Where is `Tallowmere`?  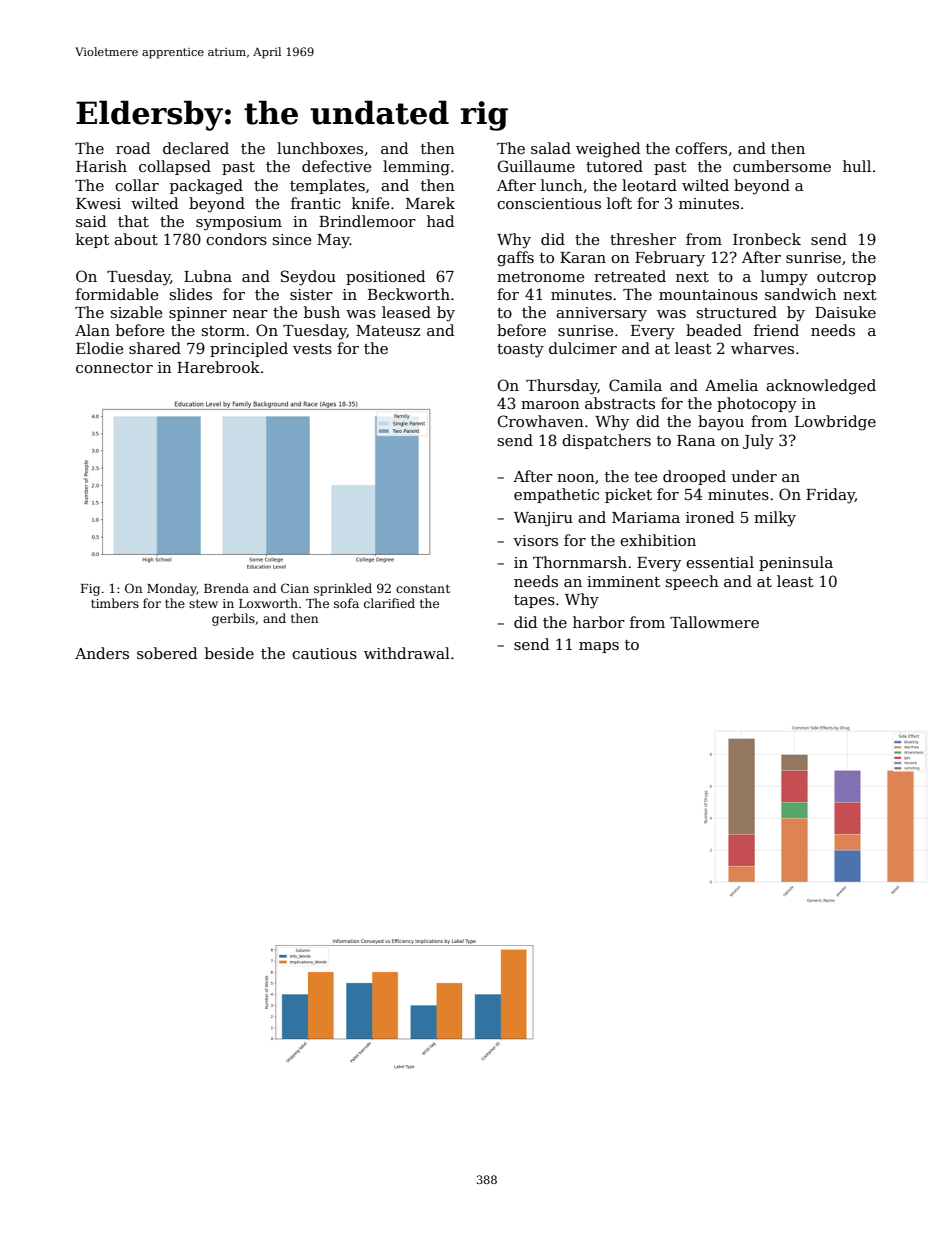 Tallowmere is located at coordinates (714, 622).
